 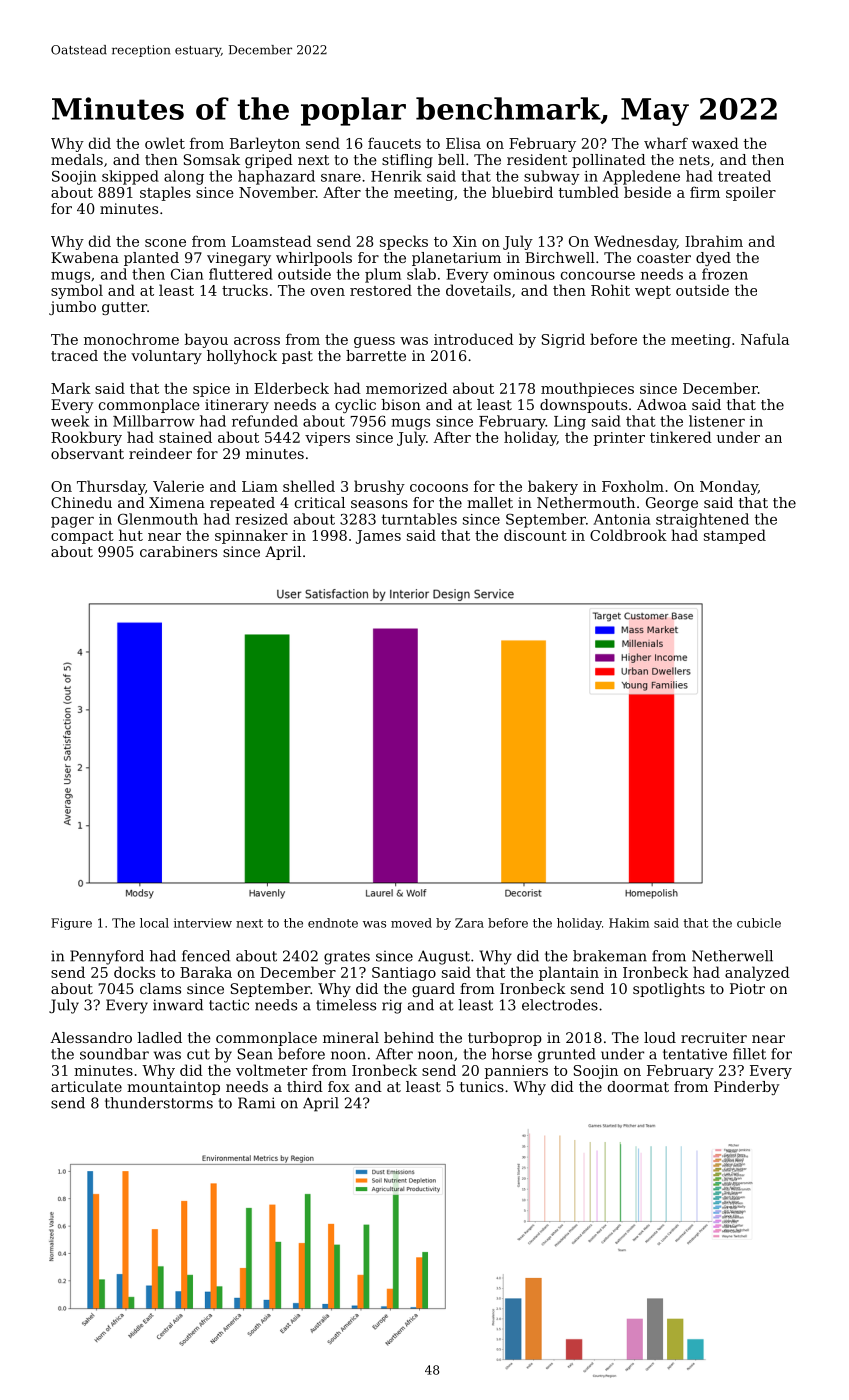 I want to click on James, so click(x=378, y=537).
